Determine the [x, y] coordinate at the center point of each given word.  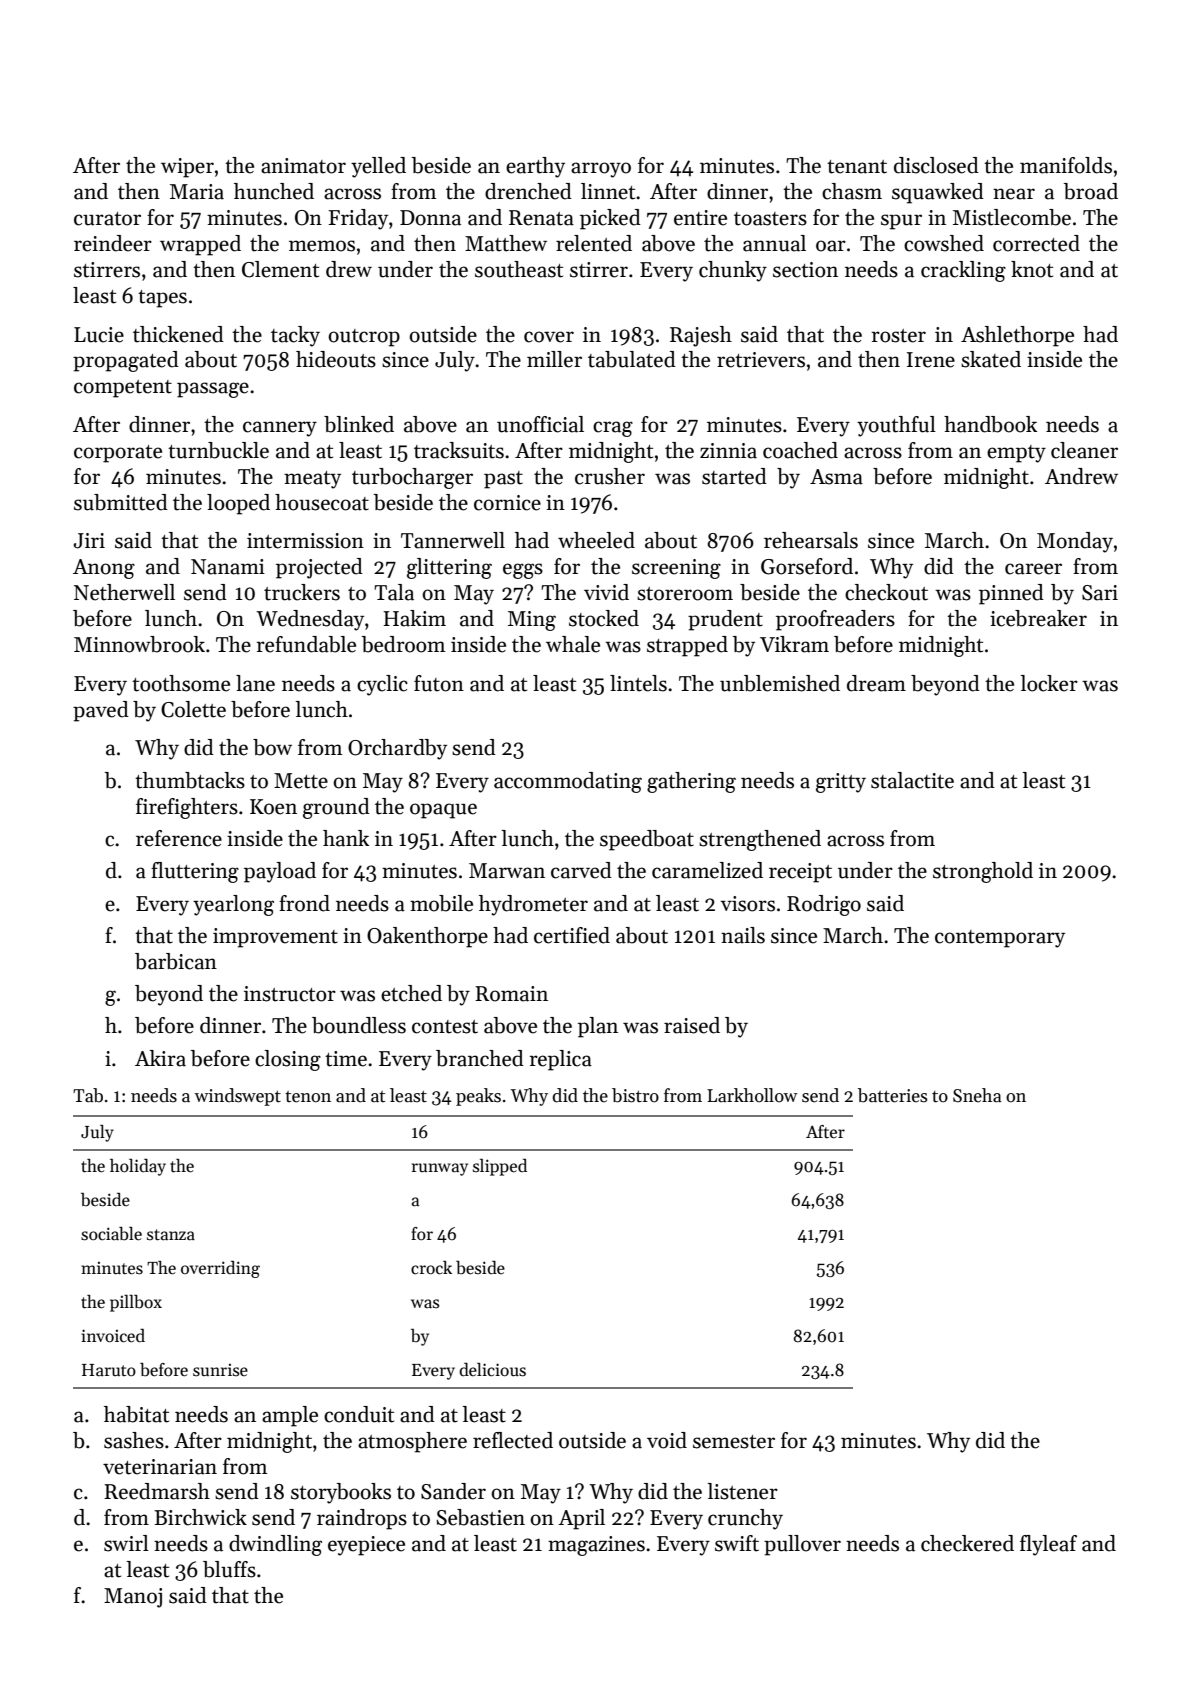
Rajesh [701, 336]
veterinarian [160, 1467]
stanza [171, 1235]
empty [1016, 454]
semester [734, 1442]
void [667, 1440]
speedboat [647, 840]
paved [101, 711]
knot [1032, 269]
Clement [280, 269]
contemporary [1000, 939]
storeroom [685, 594]
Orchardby [397, 749]
